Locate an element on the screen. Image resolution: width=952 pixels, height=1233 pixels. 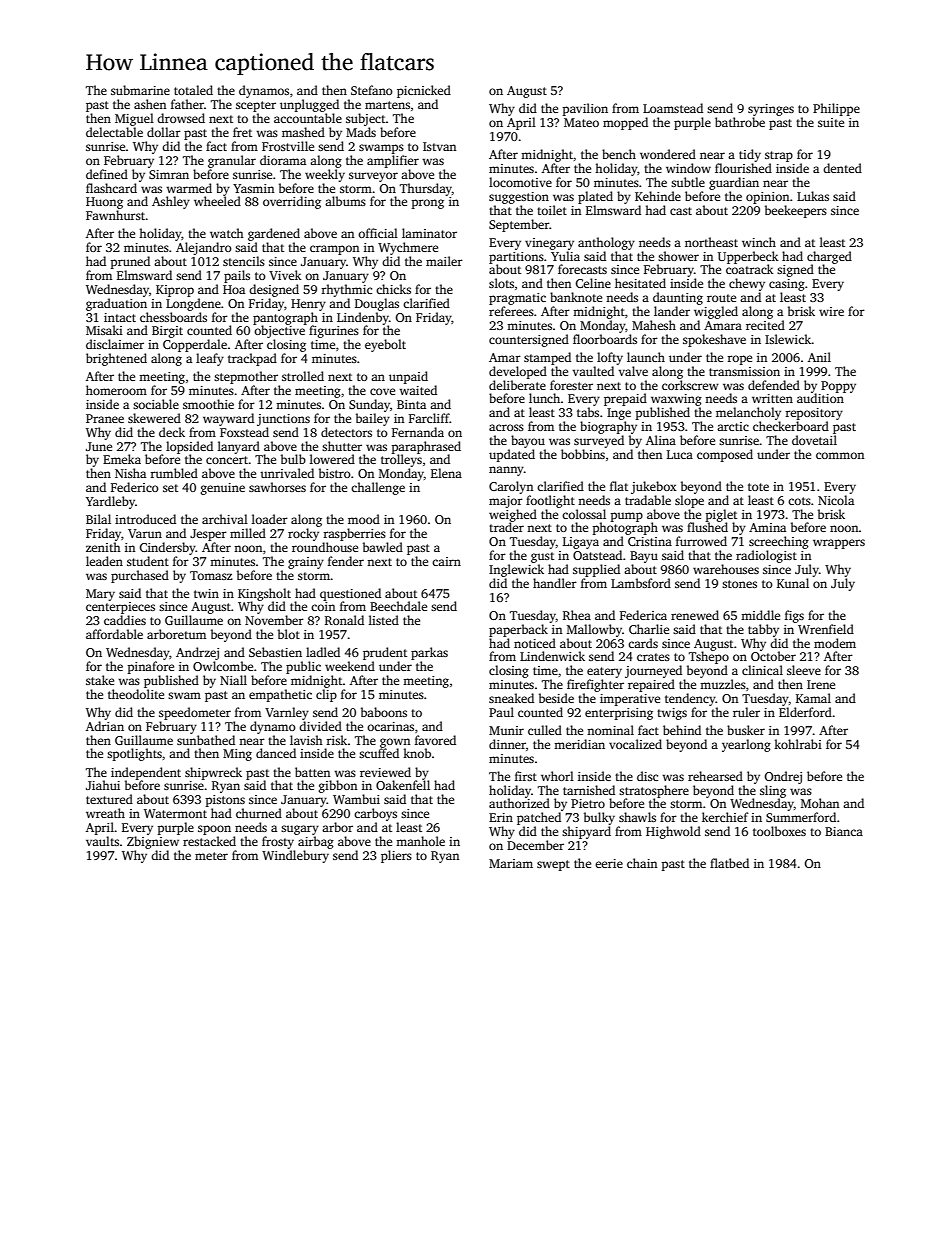
wayward is located at coordinates (228, 419).
